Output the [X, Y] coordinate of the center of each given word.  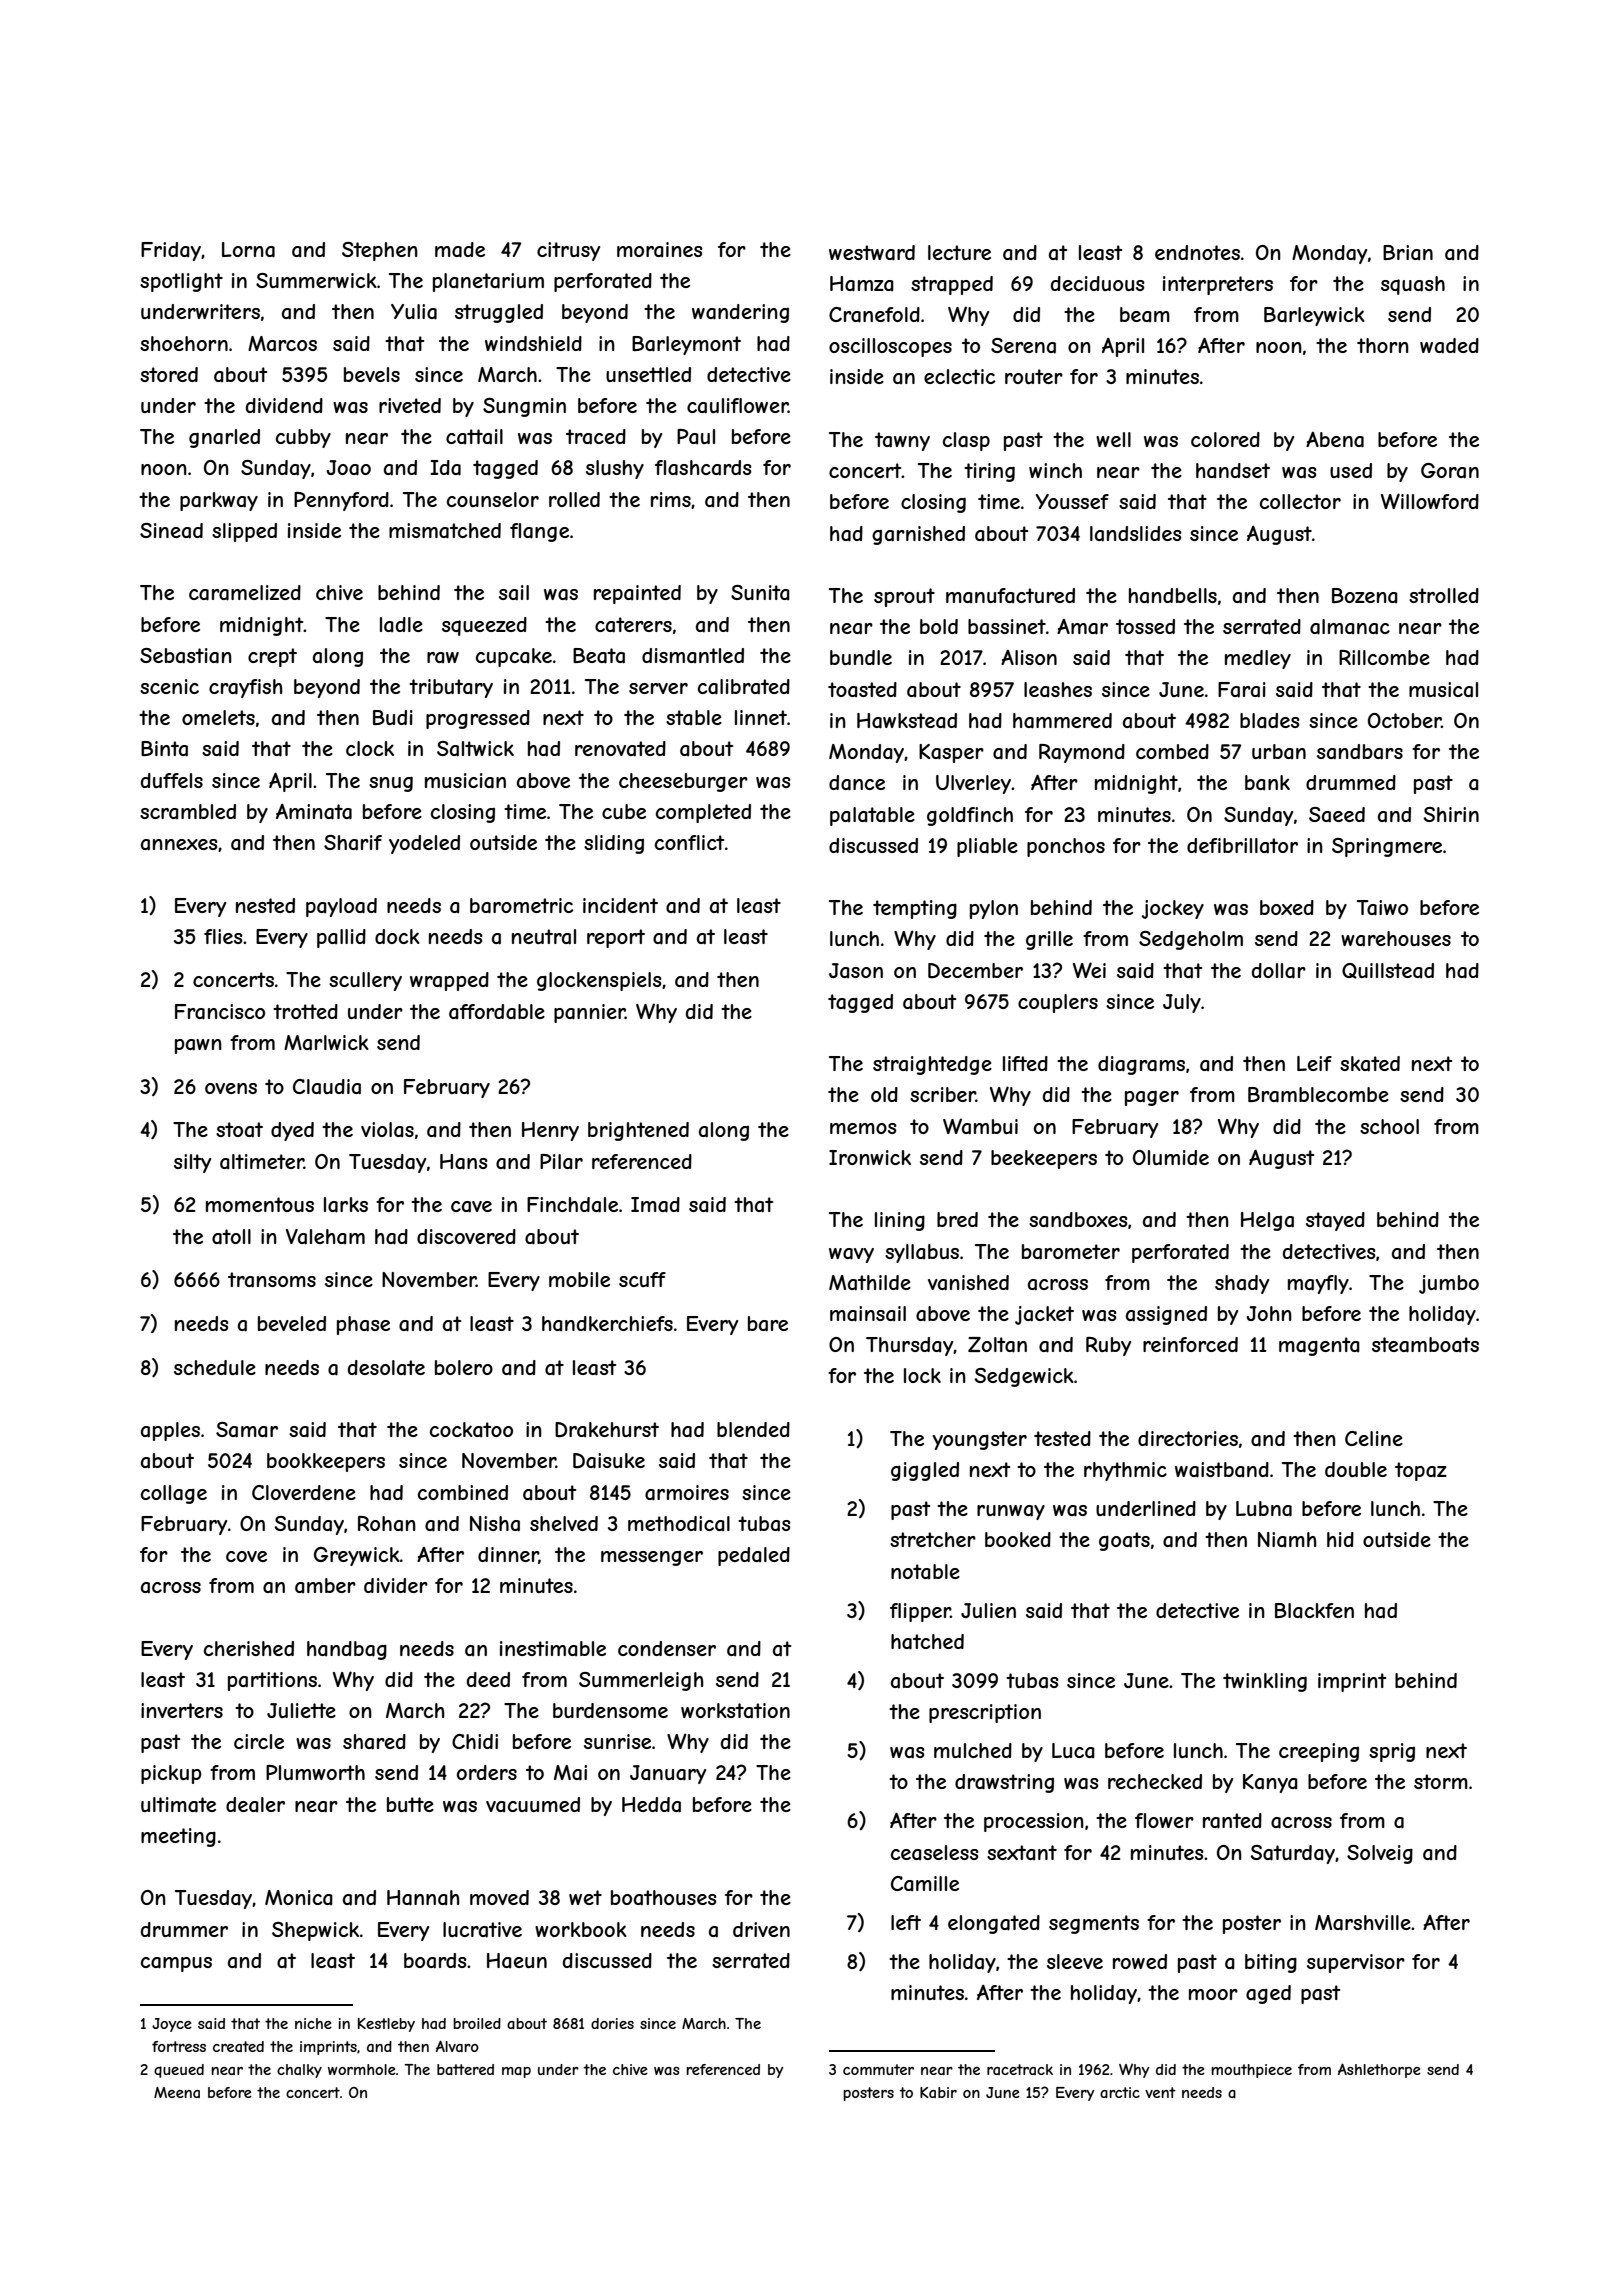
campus [176, 1964]
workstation [735, 1711]
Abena [1335, 440]
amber [325, 1585]
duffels [172, 780]
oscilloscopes [890, 347]
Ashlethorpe [1379, 2070]
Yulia [414, 312]
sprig [1392, 1752]
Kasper [951, 753]
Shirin [1451, 814]
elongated [994, 1924]
